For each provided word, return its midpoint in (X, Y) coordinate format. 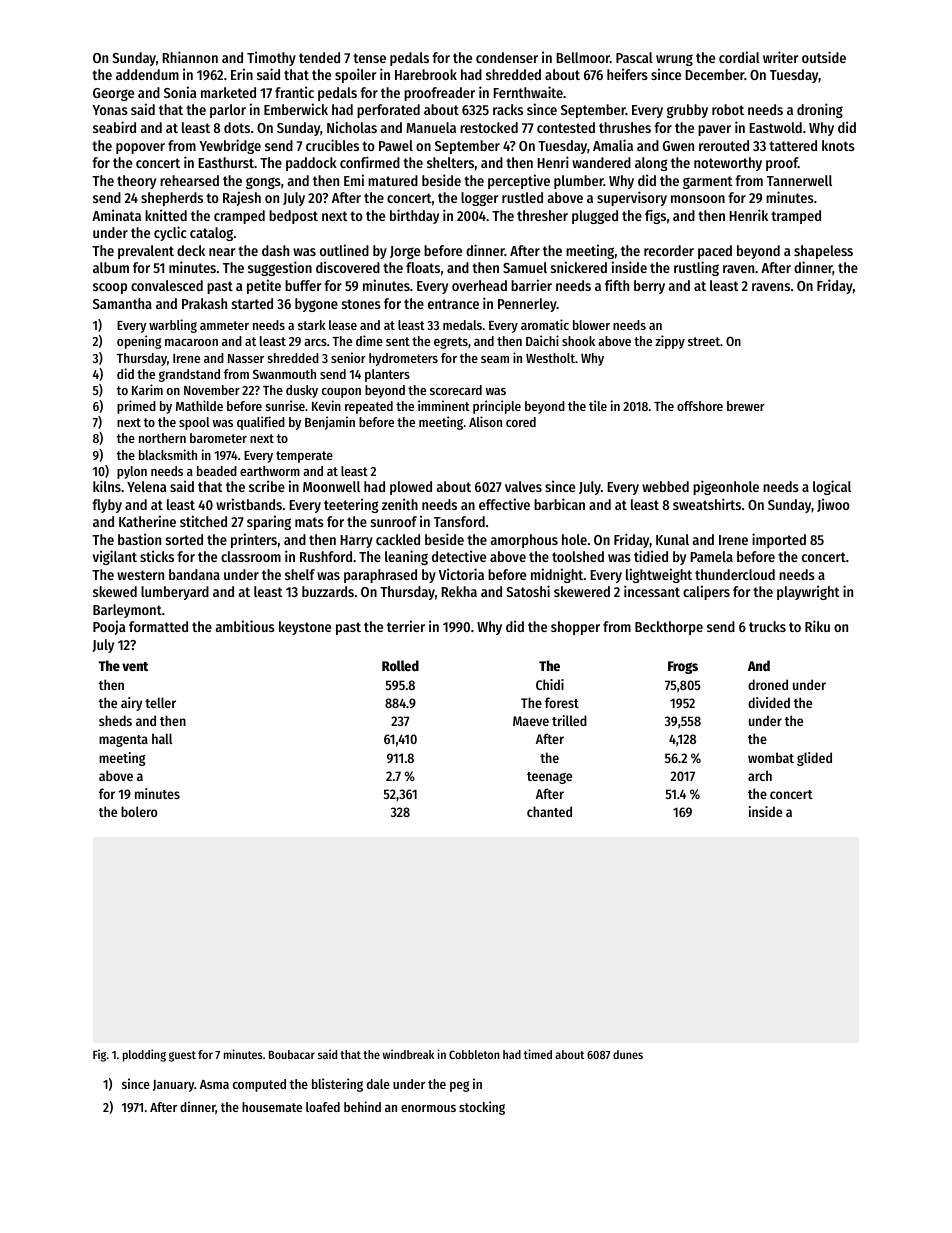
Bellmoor (583, 57)
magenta (123, 741)
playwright (808, 592)
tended (319, 57)
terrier (406, 626)
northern (162, 438)
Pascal (634, 57)
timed (538, 1054)
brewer (746, 406)
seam (495, 359)
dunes (628, 1054)
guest (182, 1056)
